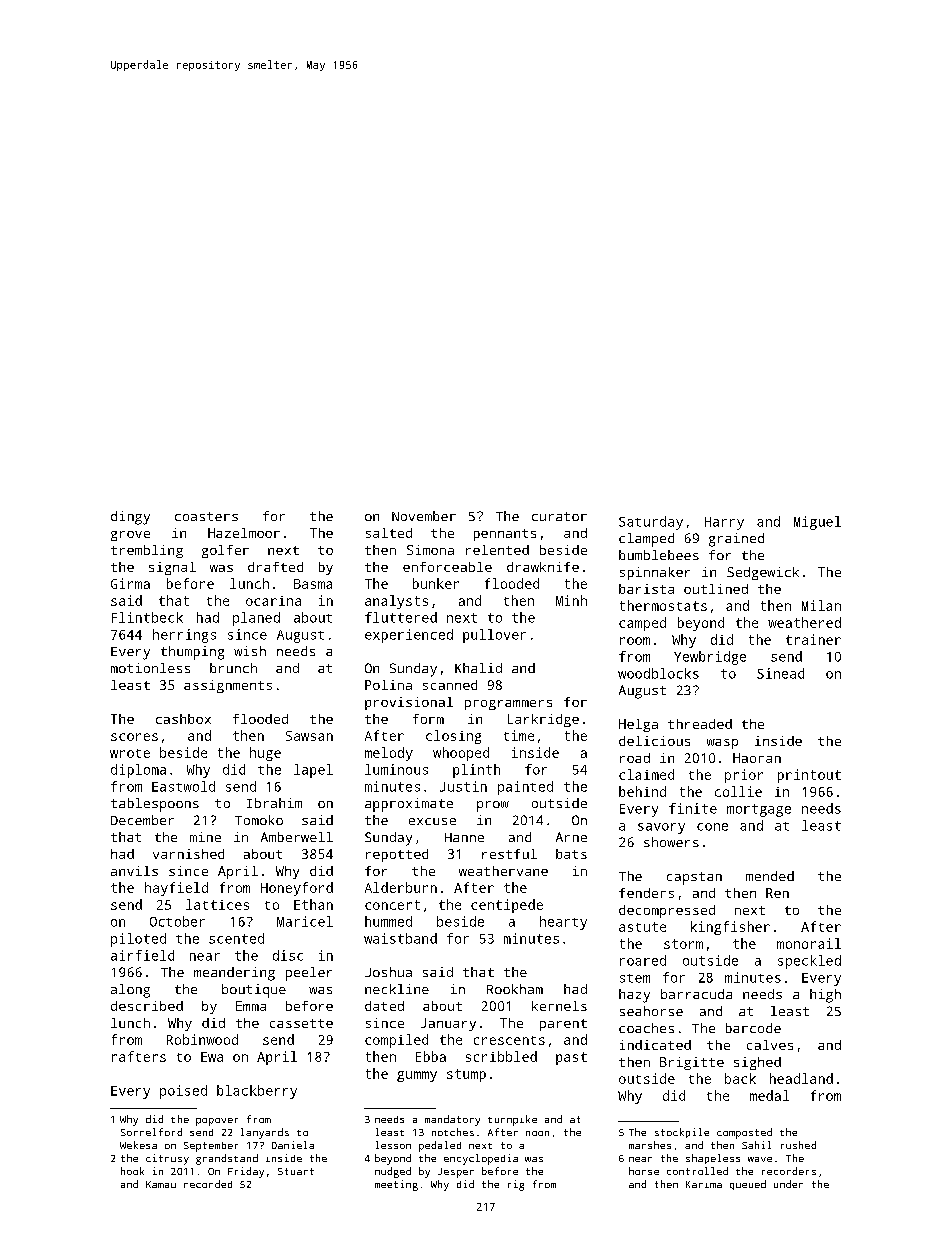 This page has width=952, height=1233. Describe the element at coordinates (456, 1173) in the page. I see `Jesper` at that location.
